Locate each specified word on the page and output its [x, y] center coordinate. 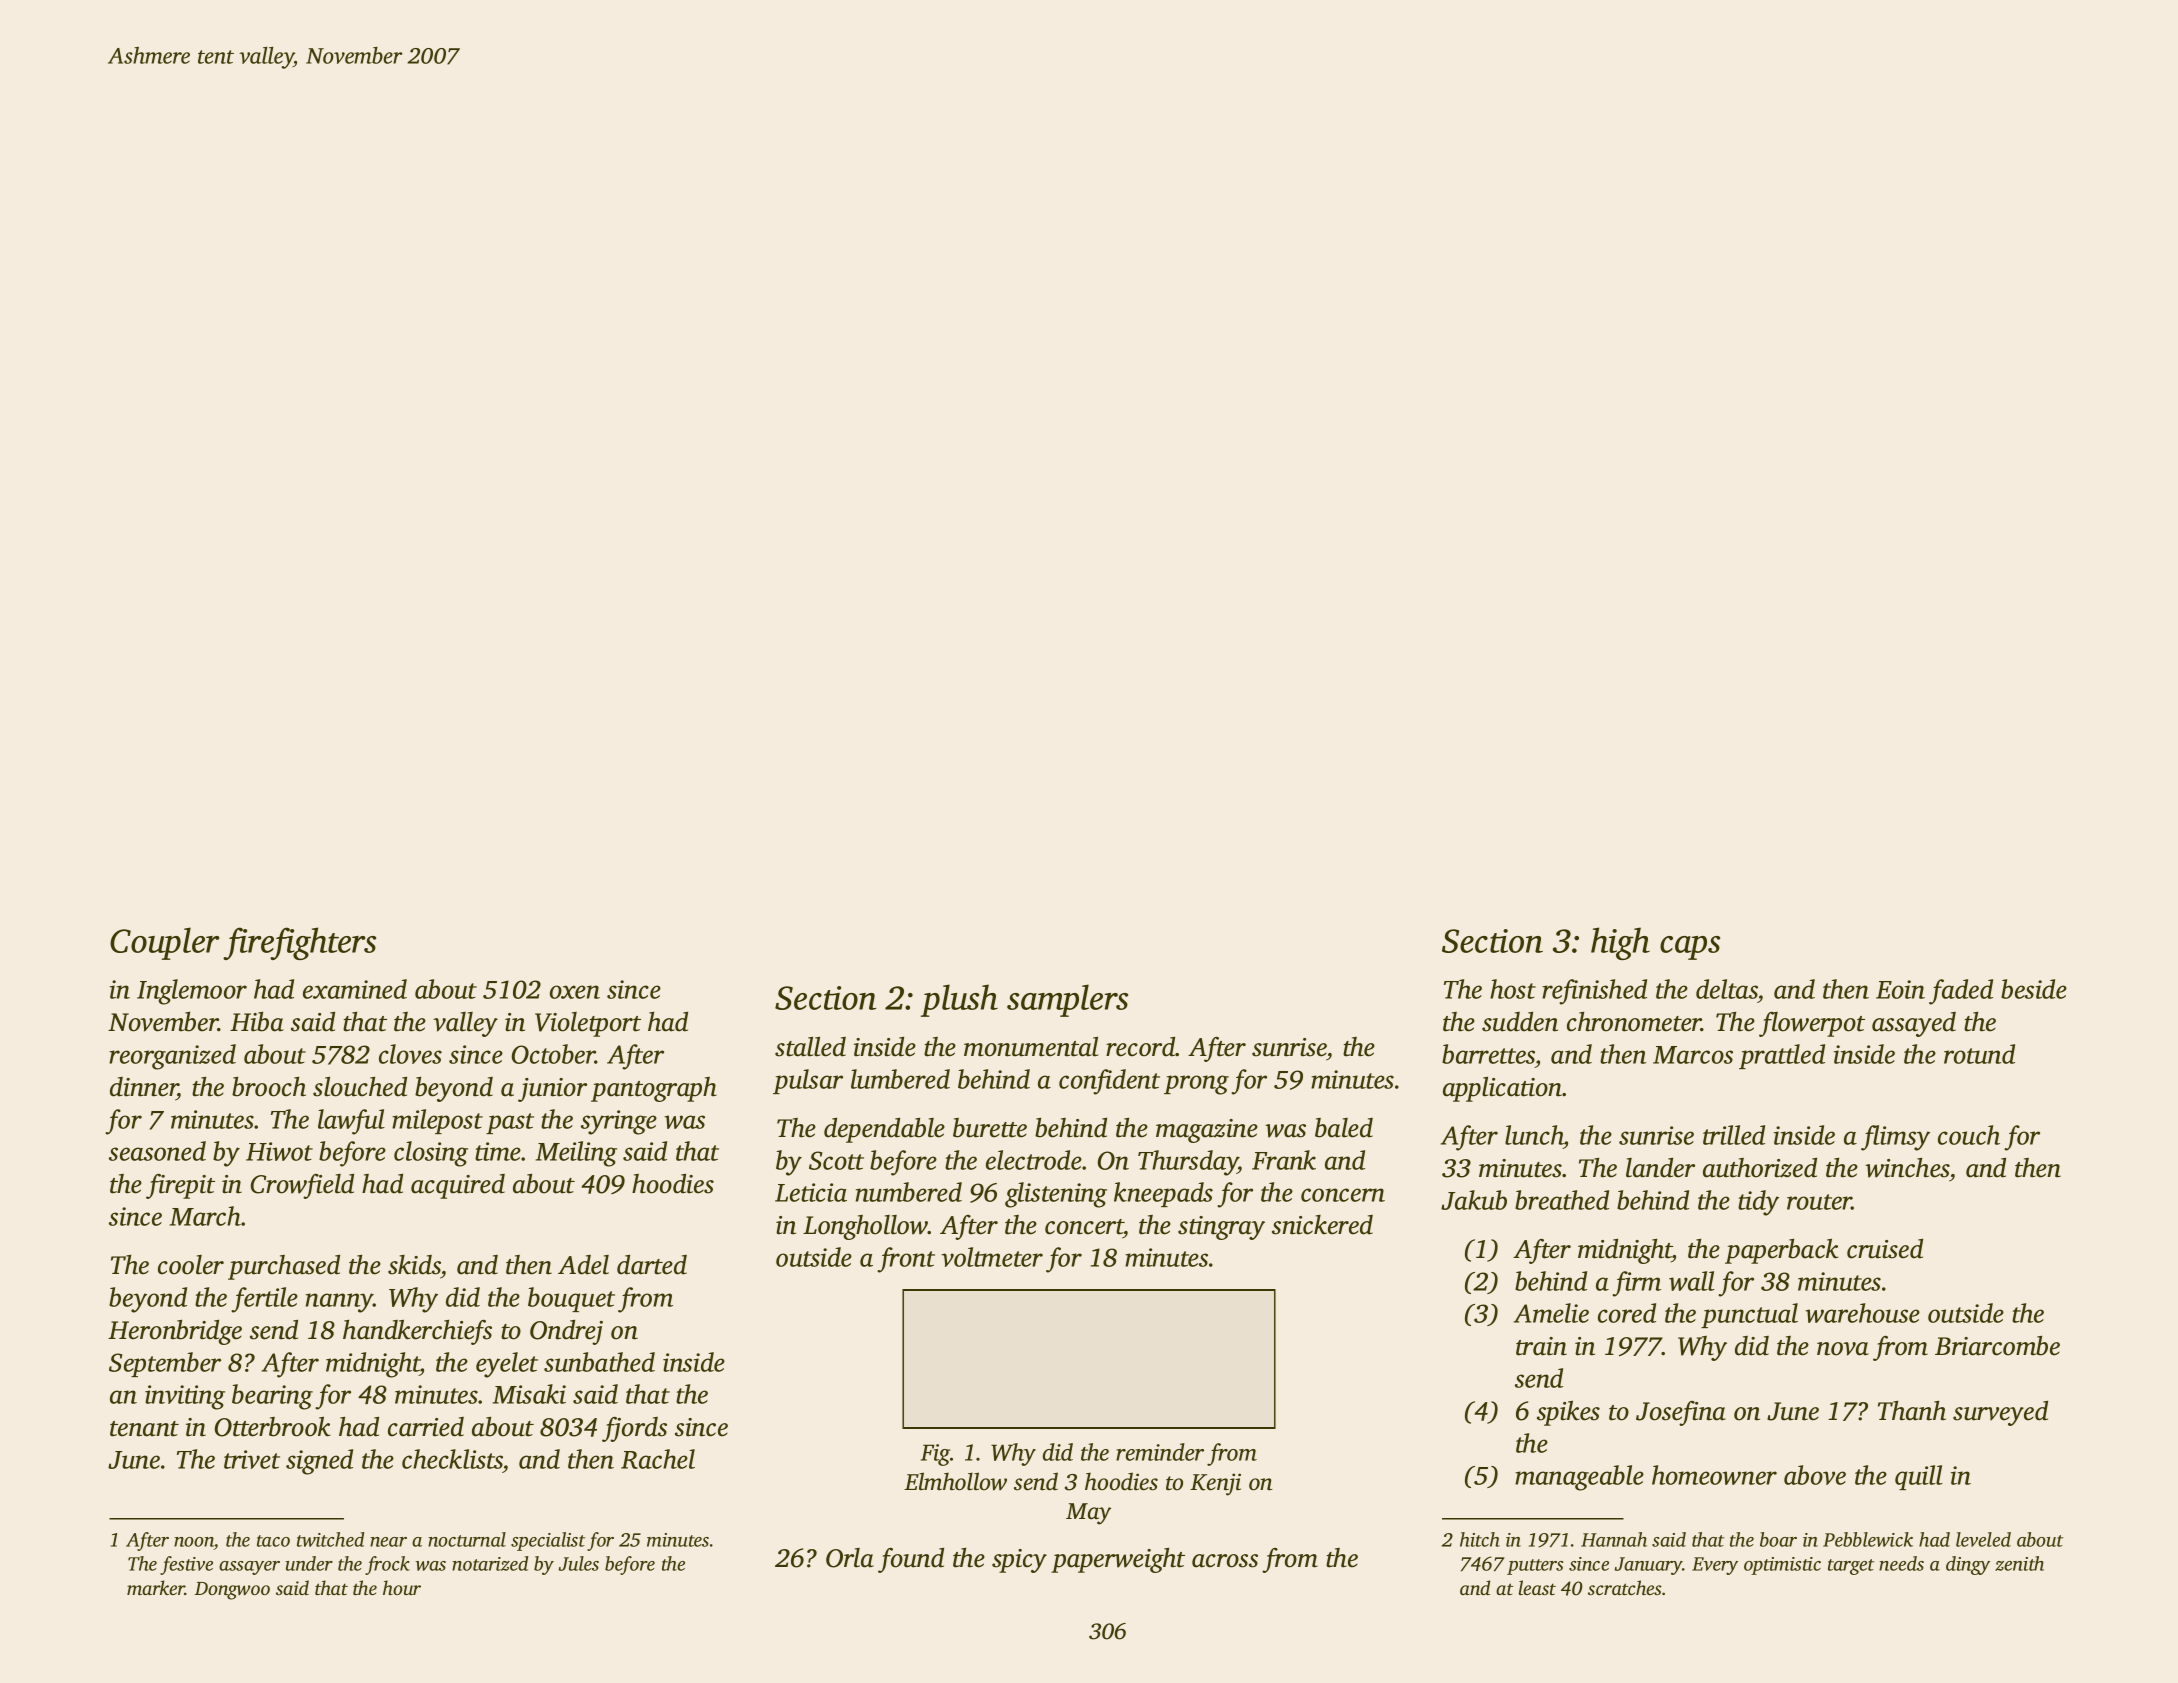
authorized [1760, 1168]
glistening [1056, 1195]
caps [1690, 948]
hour [402, 1587]
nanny [339, 1303]
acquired [458, 1186]
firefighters [299, 943]
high [1620, 943]
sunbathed [599, 1362]
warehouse [1862, 1313]
